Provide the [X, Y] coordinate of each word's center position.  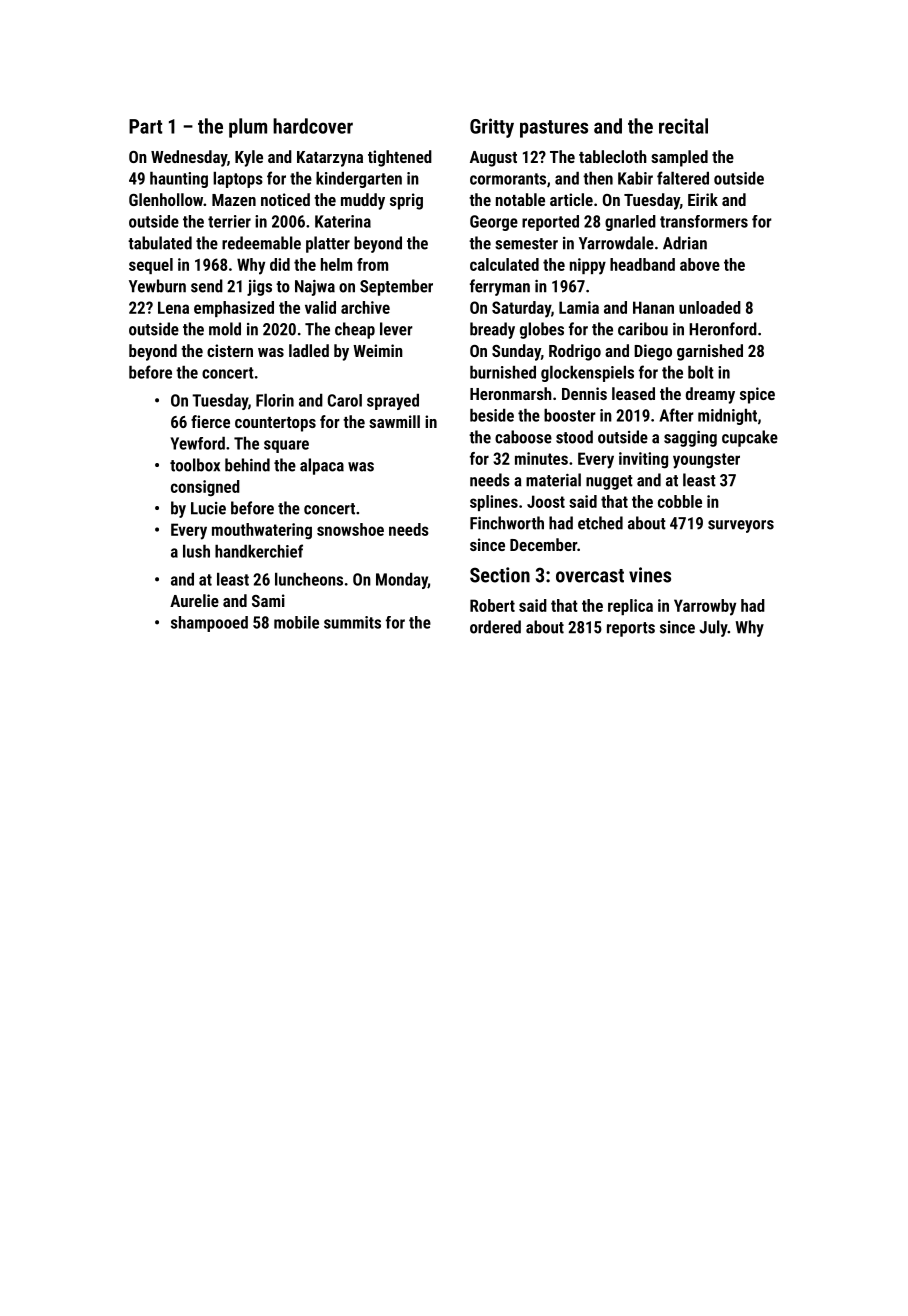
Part [145, 126]
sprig [406, 201]
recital [683, 126]
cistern [230, 350]
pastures [554, 129]
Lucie [208, 508]
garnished [710, 352]
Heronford [723, 329]
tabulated [160, 243]
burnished [503, 372]
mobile [296, 622]
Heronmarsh [511, 393]
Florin [275, 400]
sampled [679, 158]
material [553, 480]
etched [600, 523]
